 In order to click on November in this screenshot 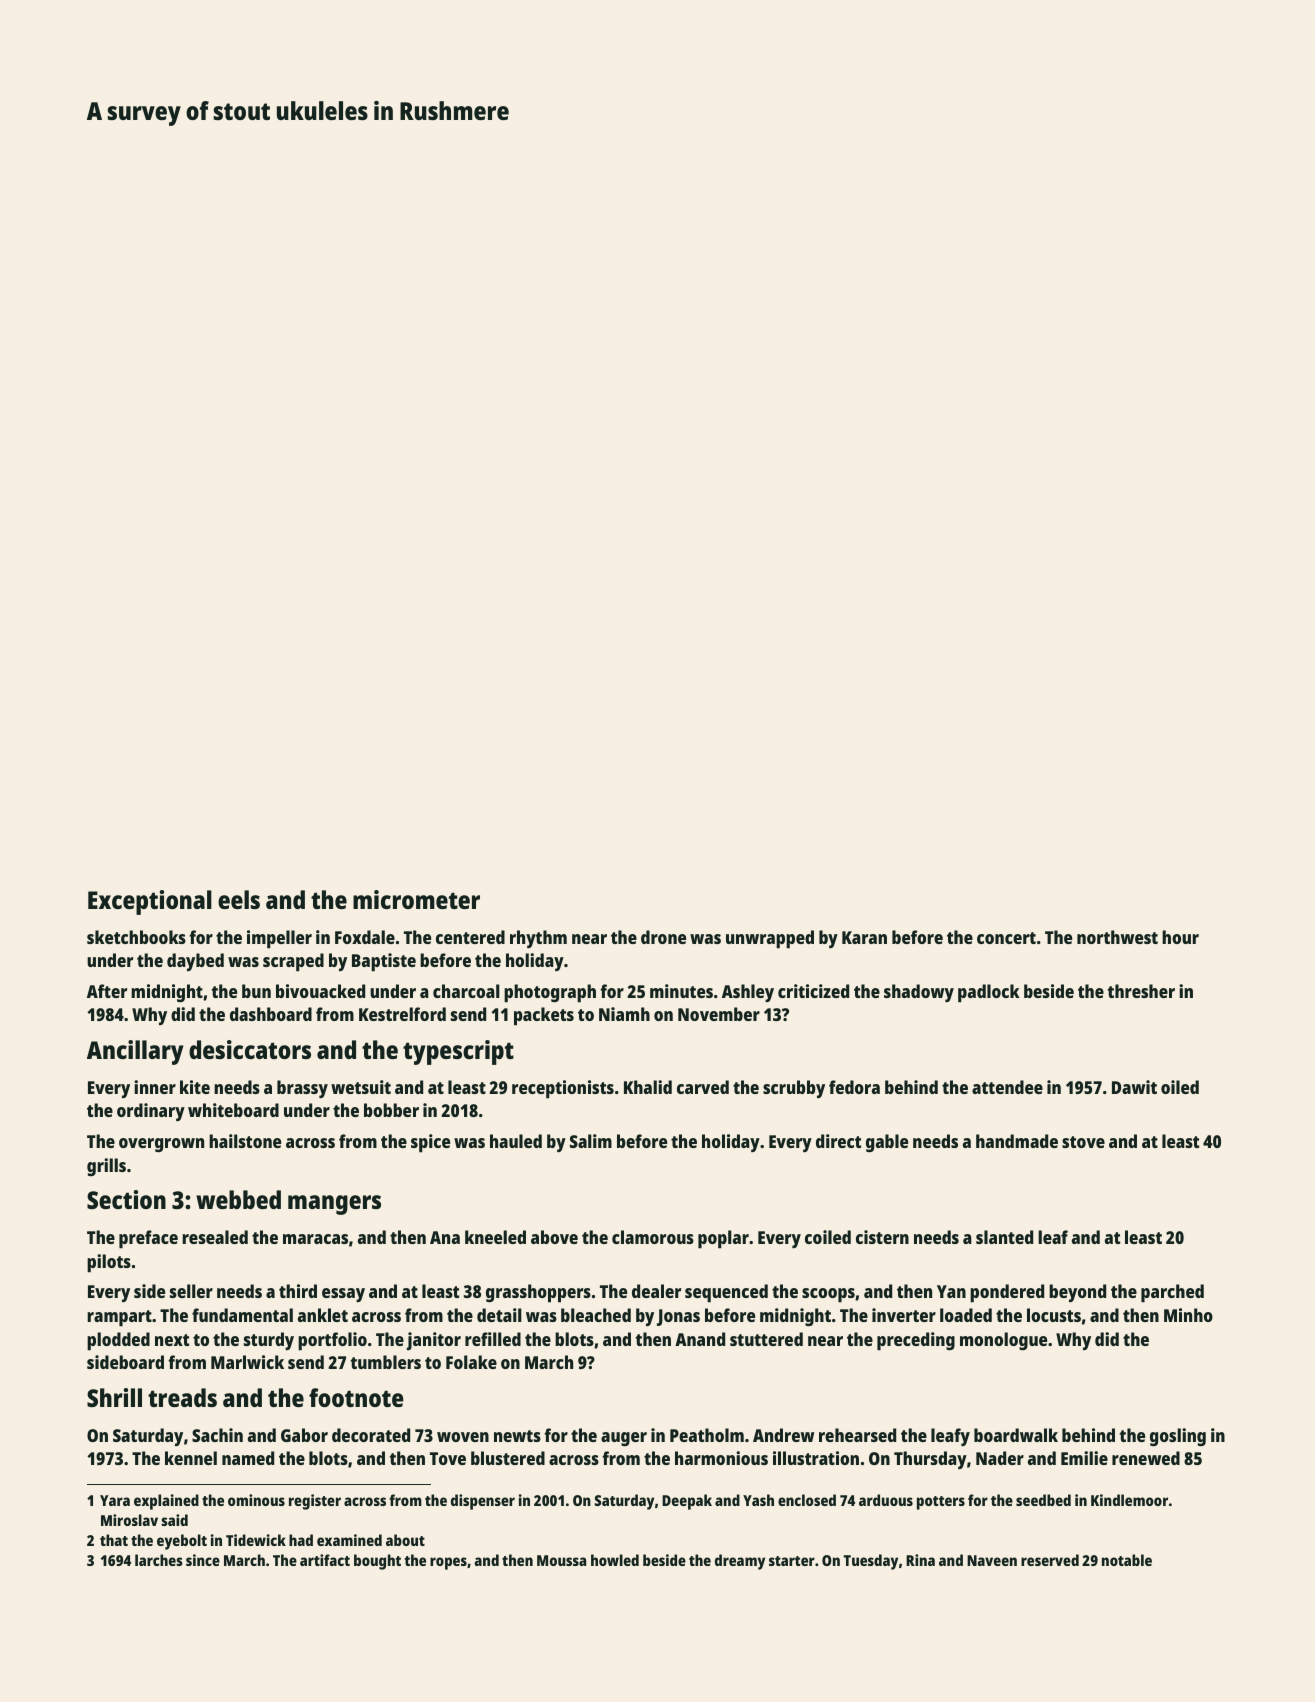, I will do `click(719, 1014)`.
